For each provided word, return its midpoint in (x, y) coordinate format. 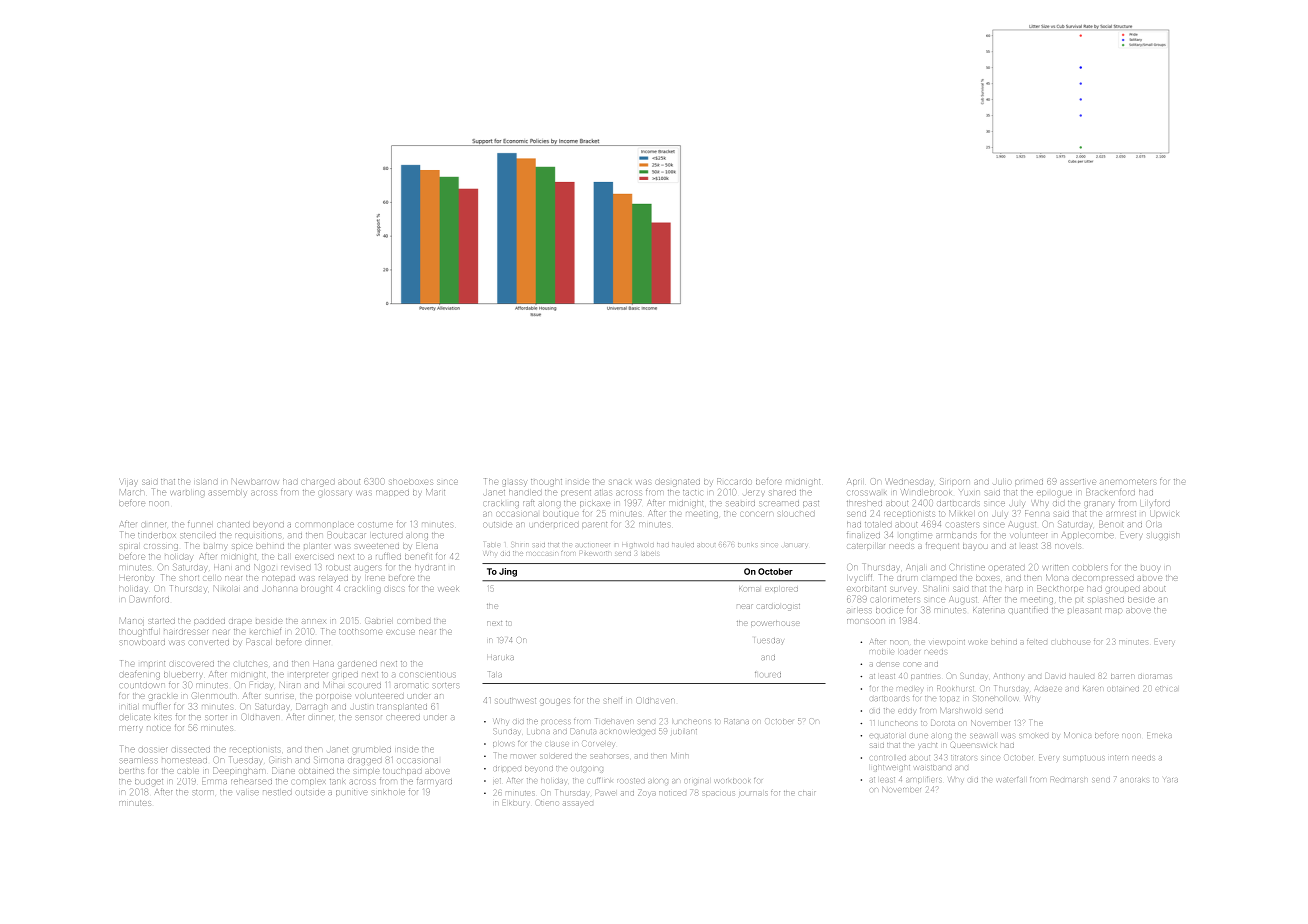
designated (678, 482)
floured (768, 674)
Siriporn (955, 481)
